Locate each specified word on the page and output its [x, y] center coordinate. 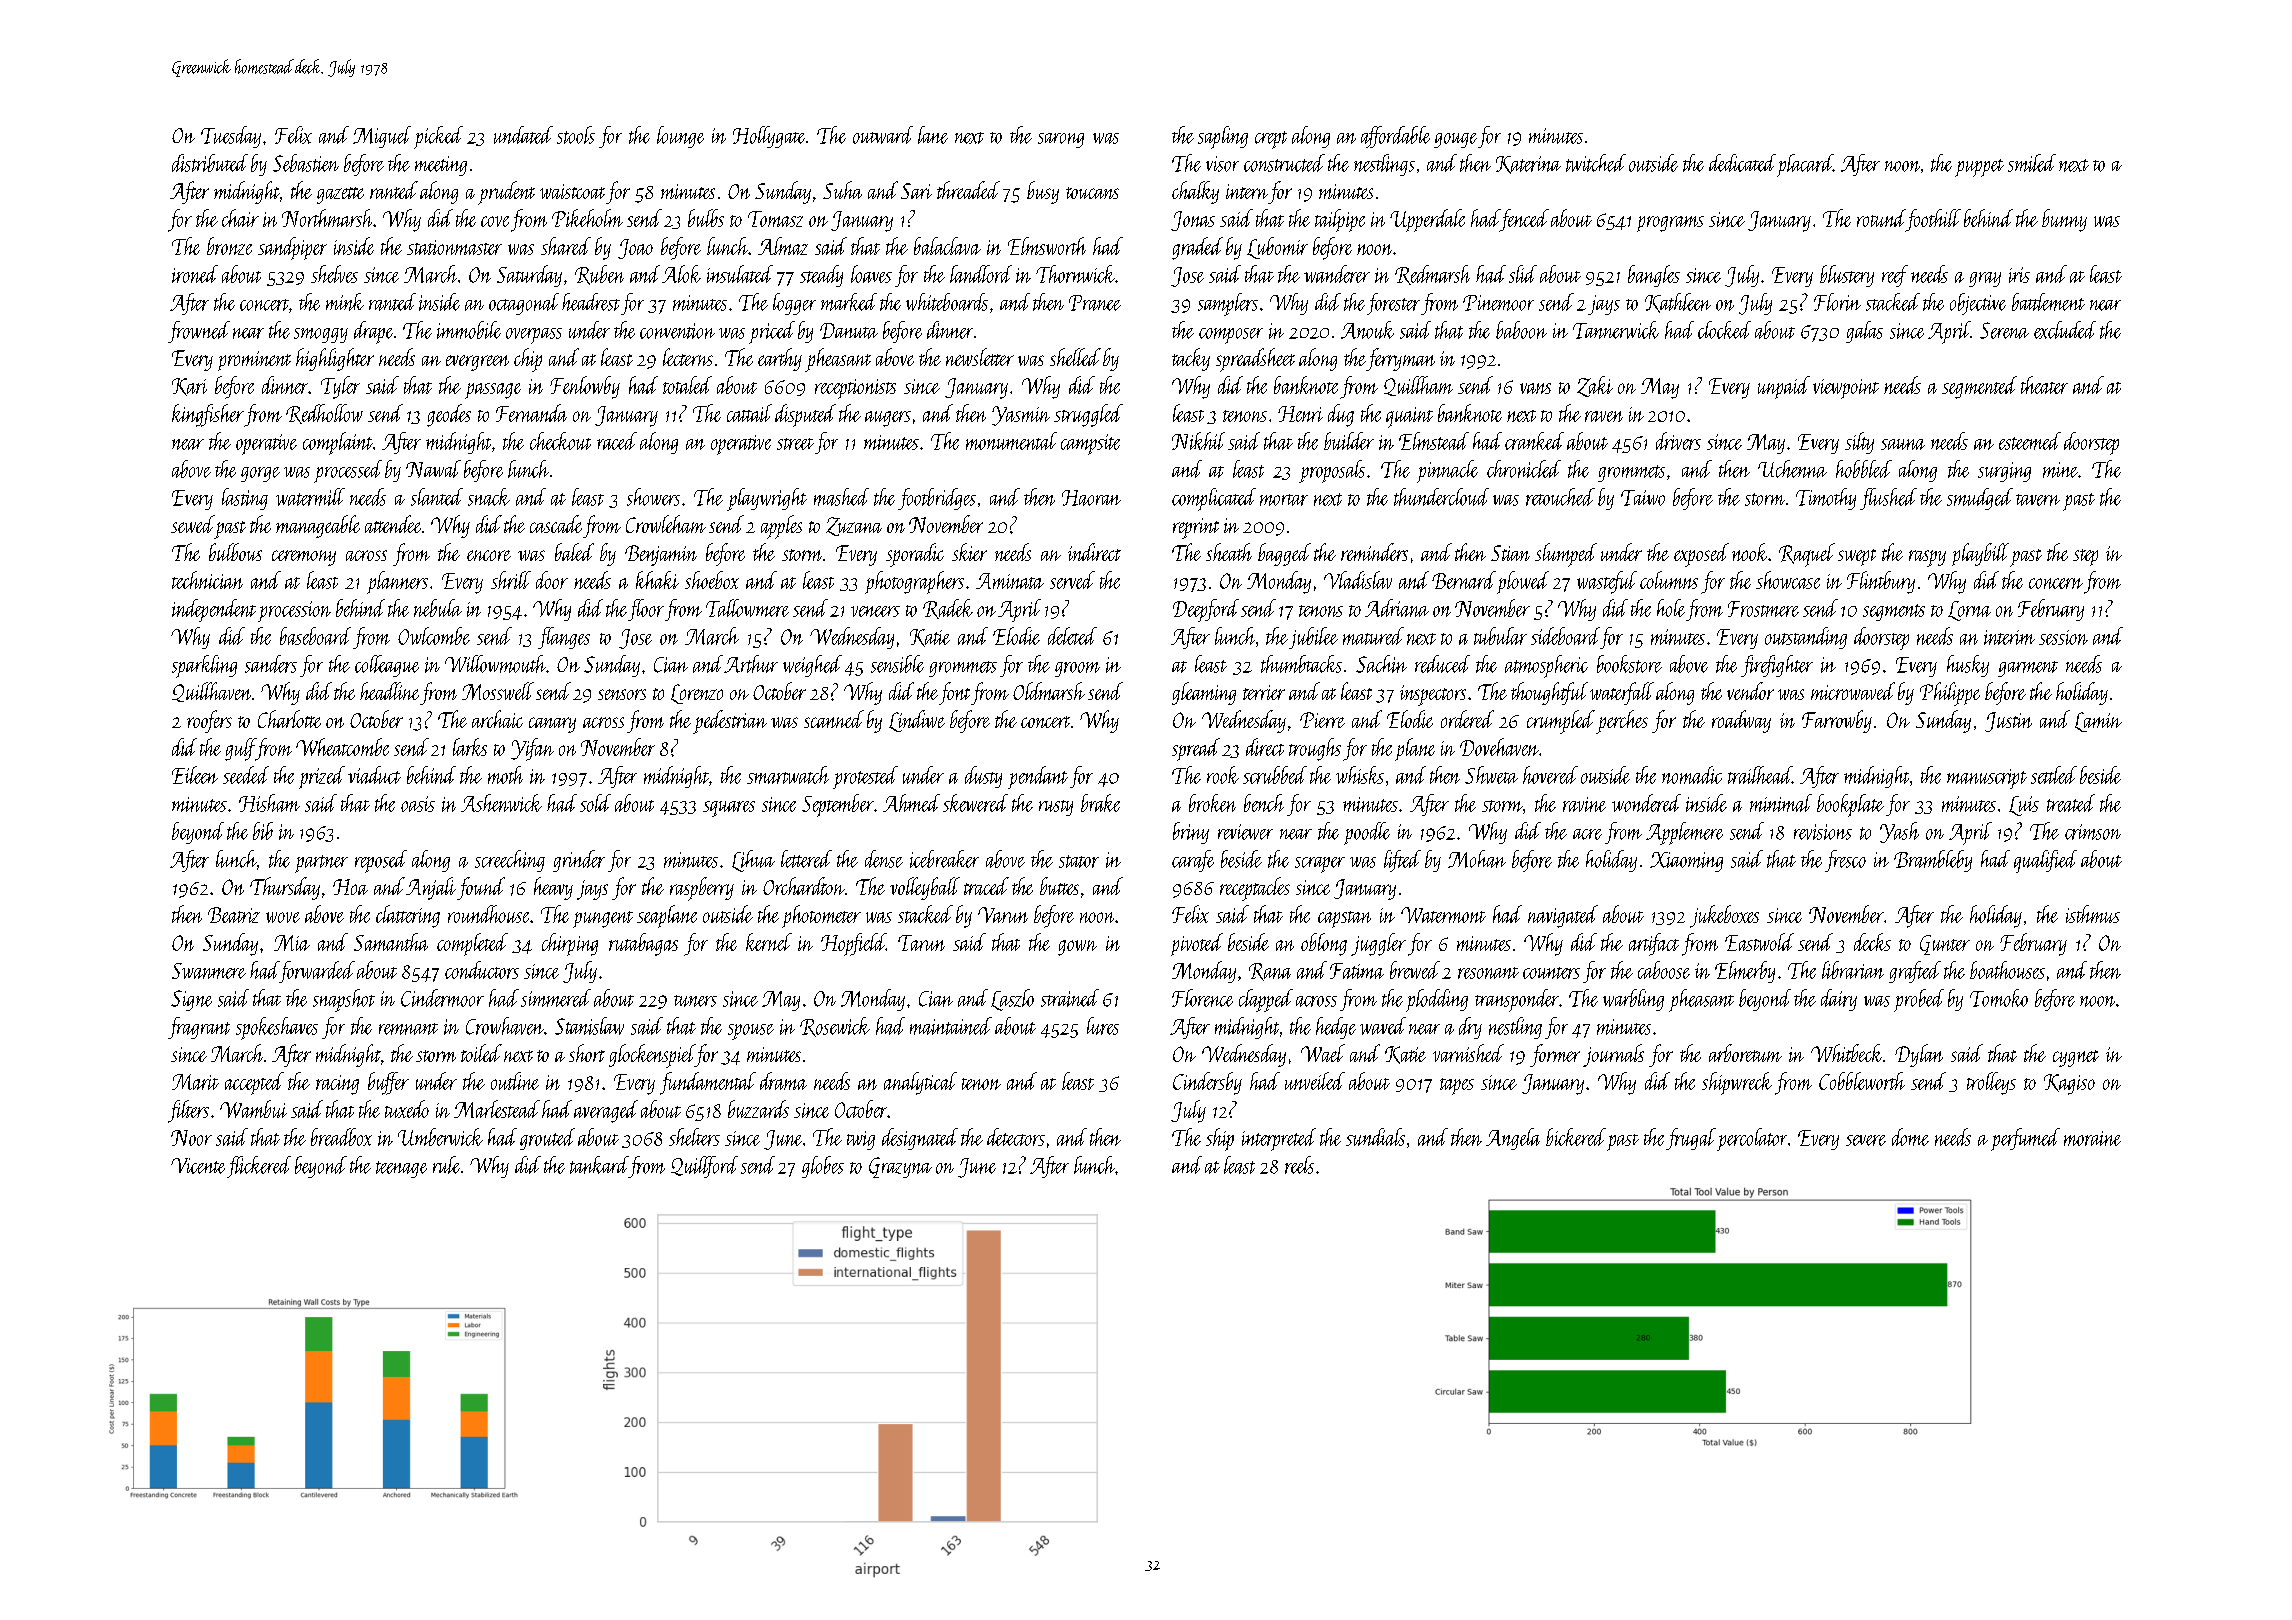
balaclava [947, 246]
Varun [1003, 915]
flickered [259, 1167]
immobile [469, 330]
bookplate [1850, 805]
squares [729, 809]
